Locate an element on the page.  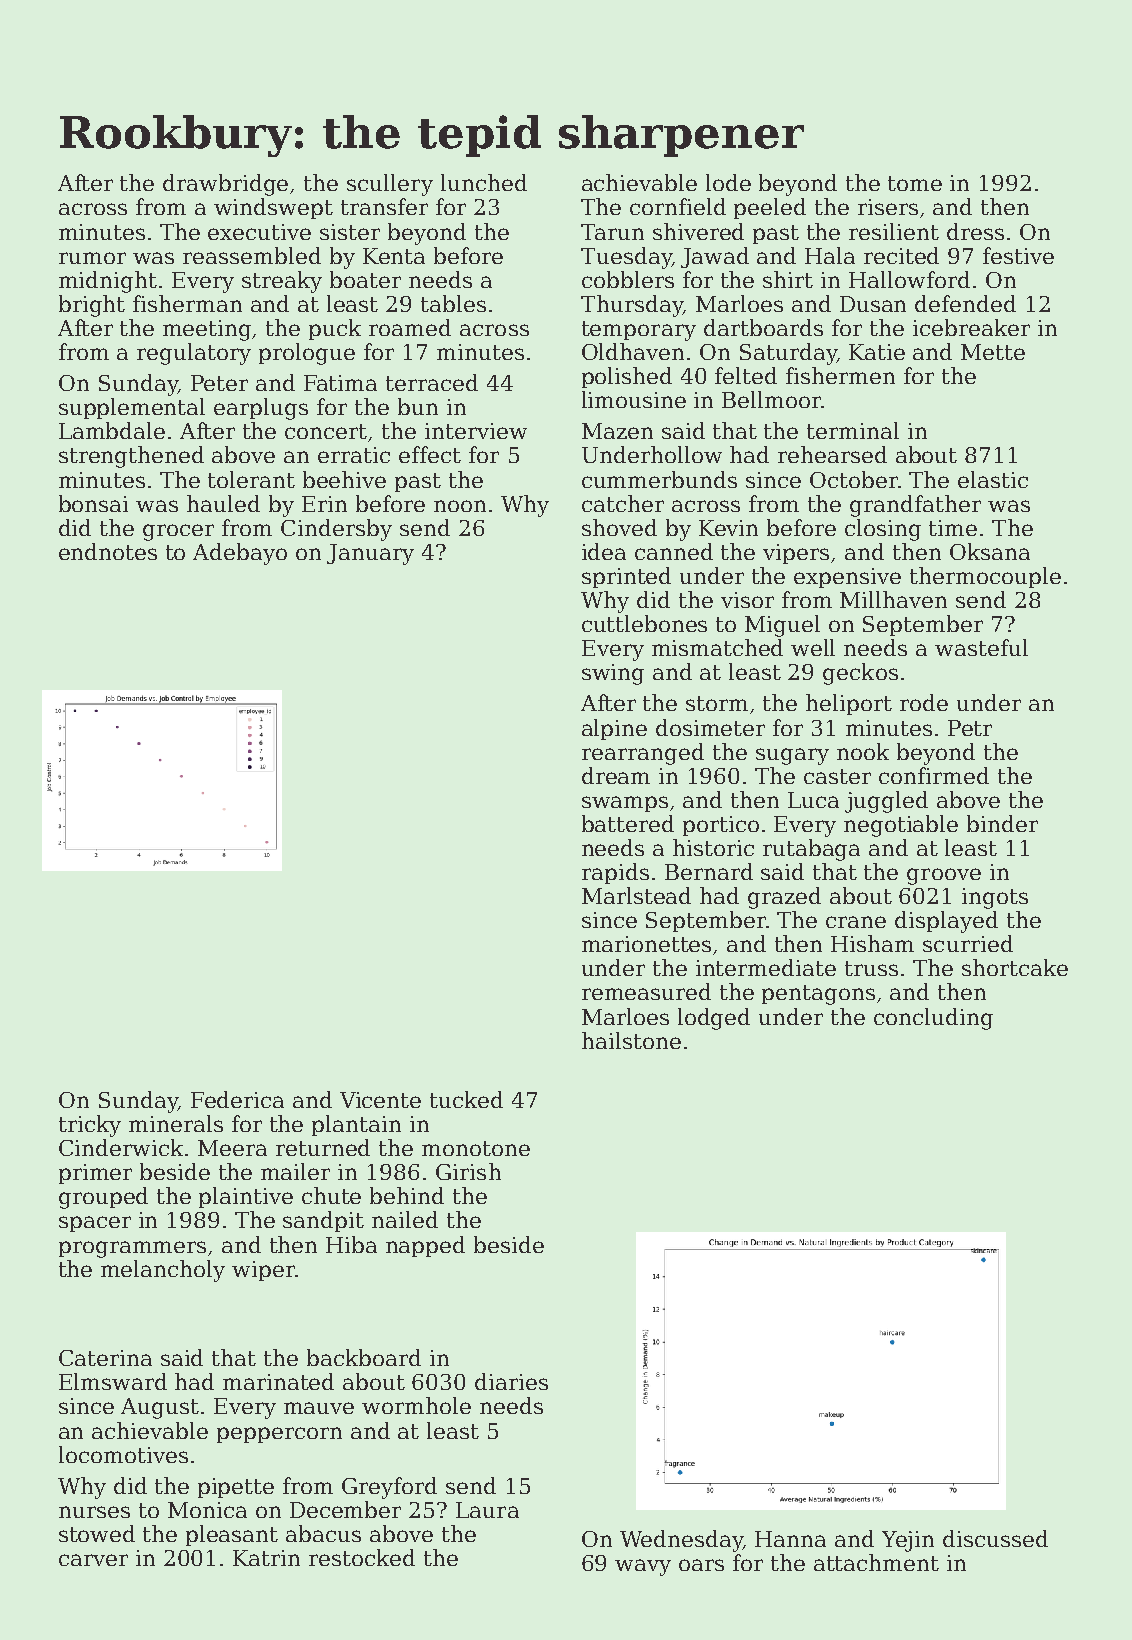
fisherman is located at coordinates (187, 303).
